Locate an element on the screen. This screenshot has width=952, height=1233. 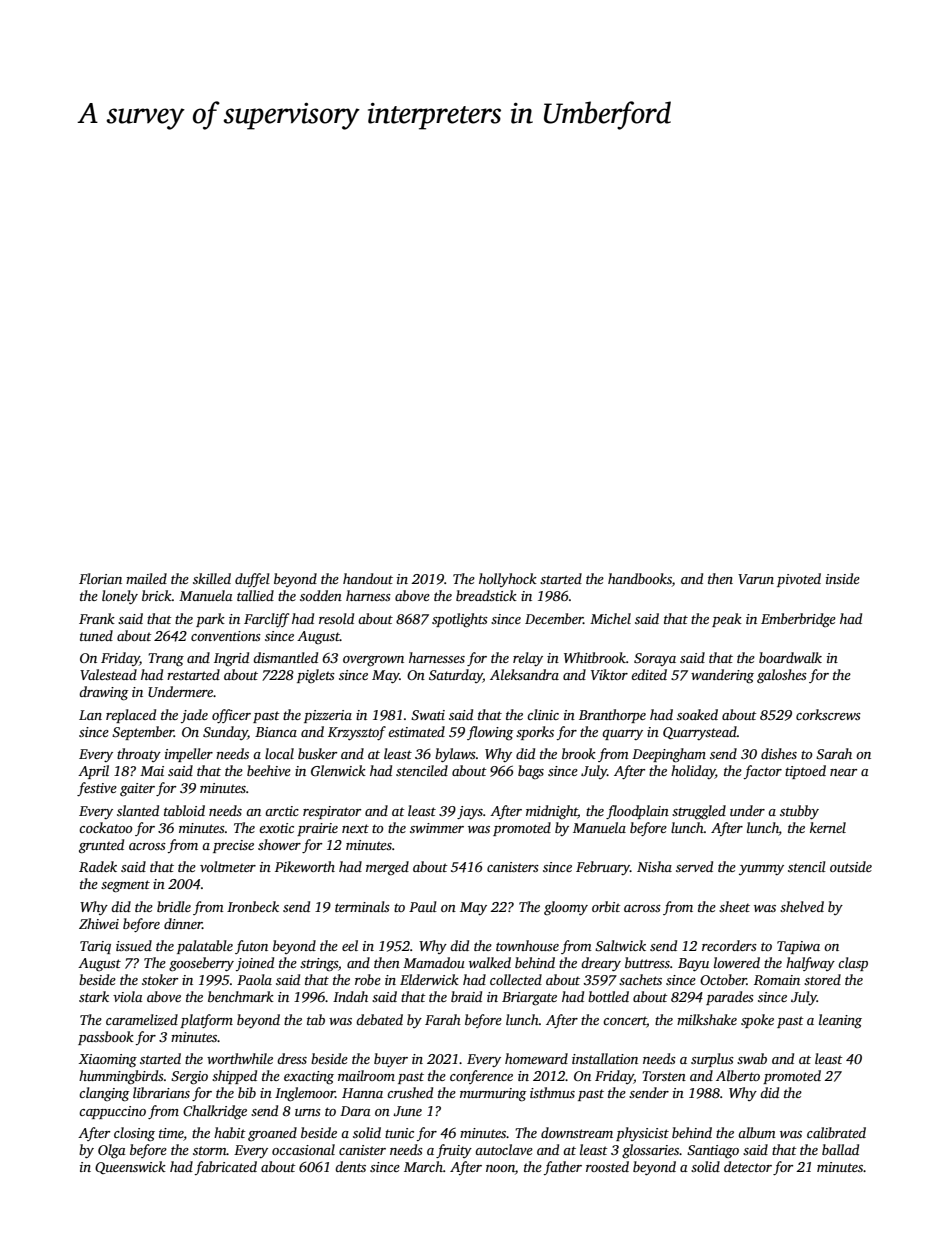
throaty is located at coordinates (139, 755).
